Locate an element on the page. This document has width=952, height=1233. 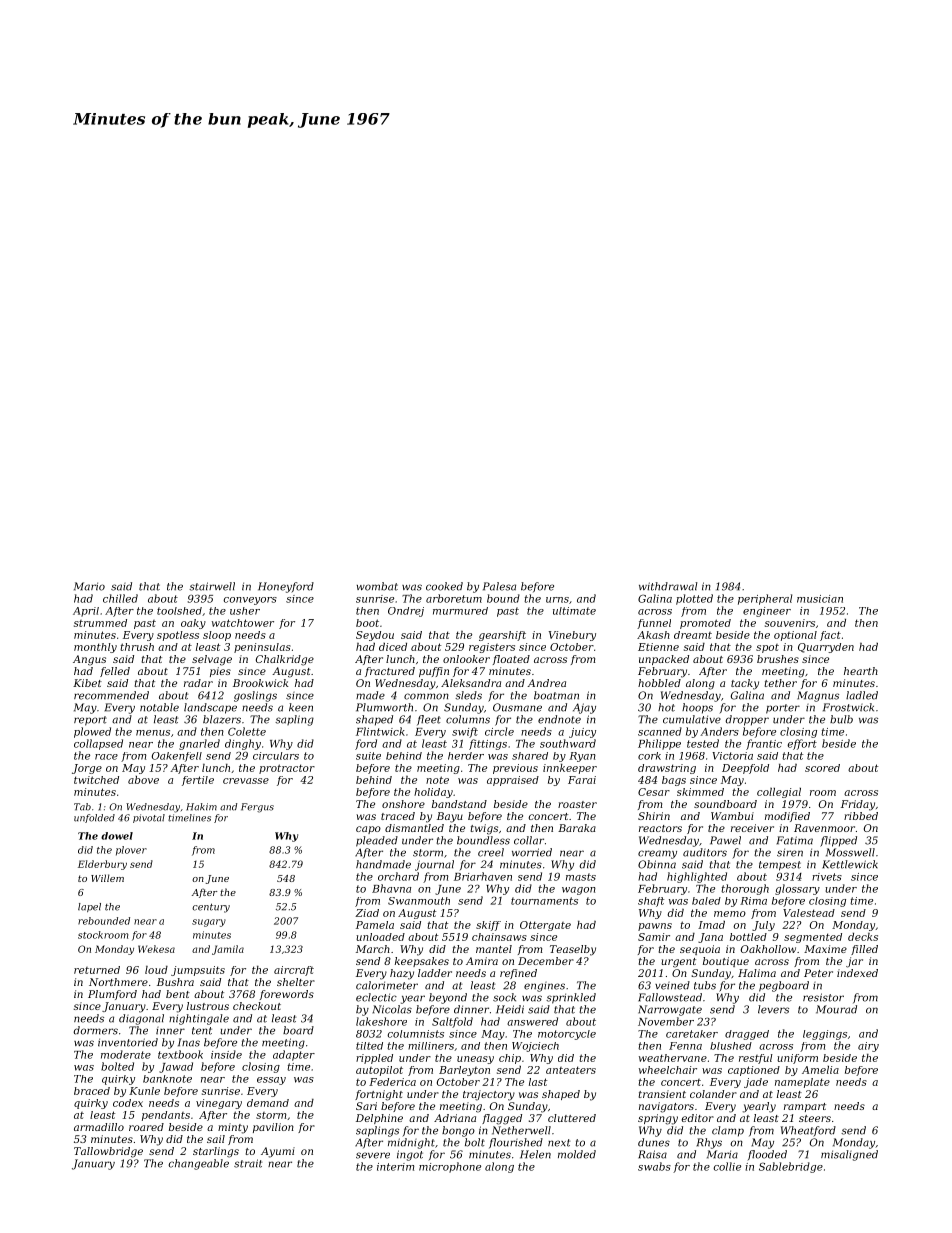
adapter is located at coordinates (294, 1055).
